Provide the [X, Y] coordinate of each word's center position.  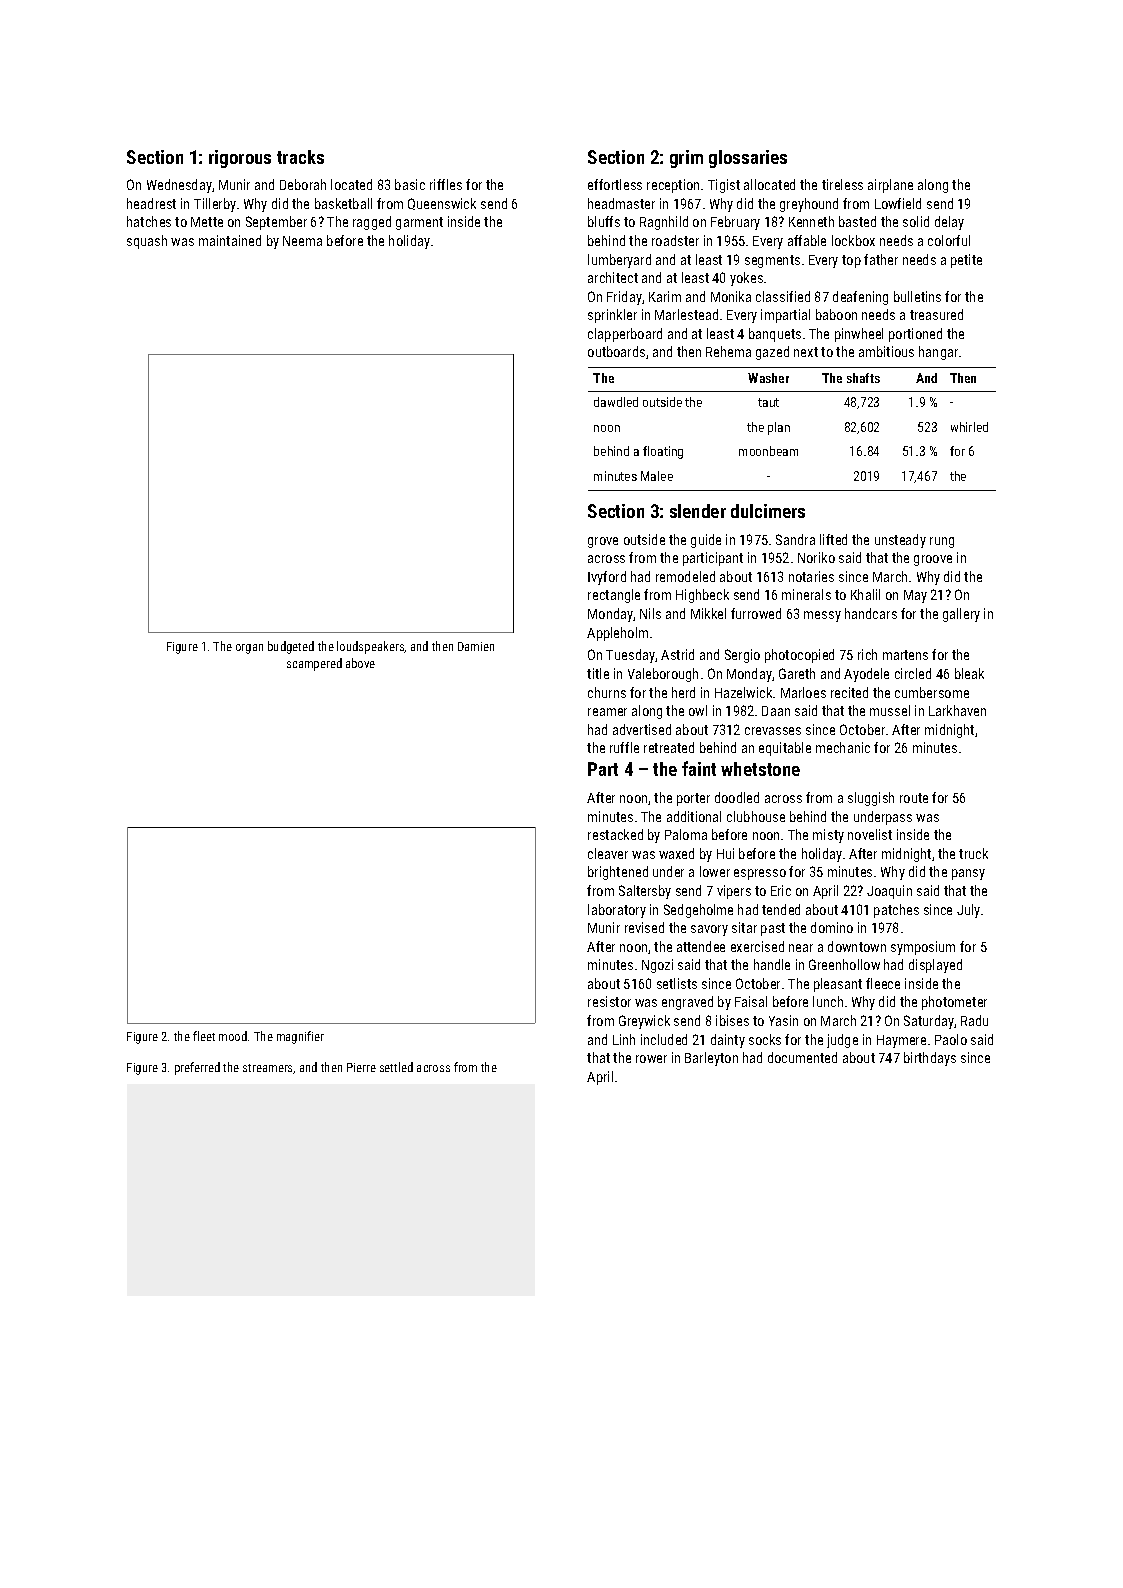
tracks [300, 157]
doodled [737, 797]
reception [673, 186]
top [851, 261]
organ [249, 649]
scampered [314, 664]
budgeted [291, 647]
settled [396, 1067]
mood [233, 1036]
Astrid [677, 654]
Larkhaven [957, 710]
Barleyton [711, 1059]
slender [698, 511]
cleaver [608, 853]
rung [942, 542]
